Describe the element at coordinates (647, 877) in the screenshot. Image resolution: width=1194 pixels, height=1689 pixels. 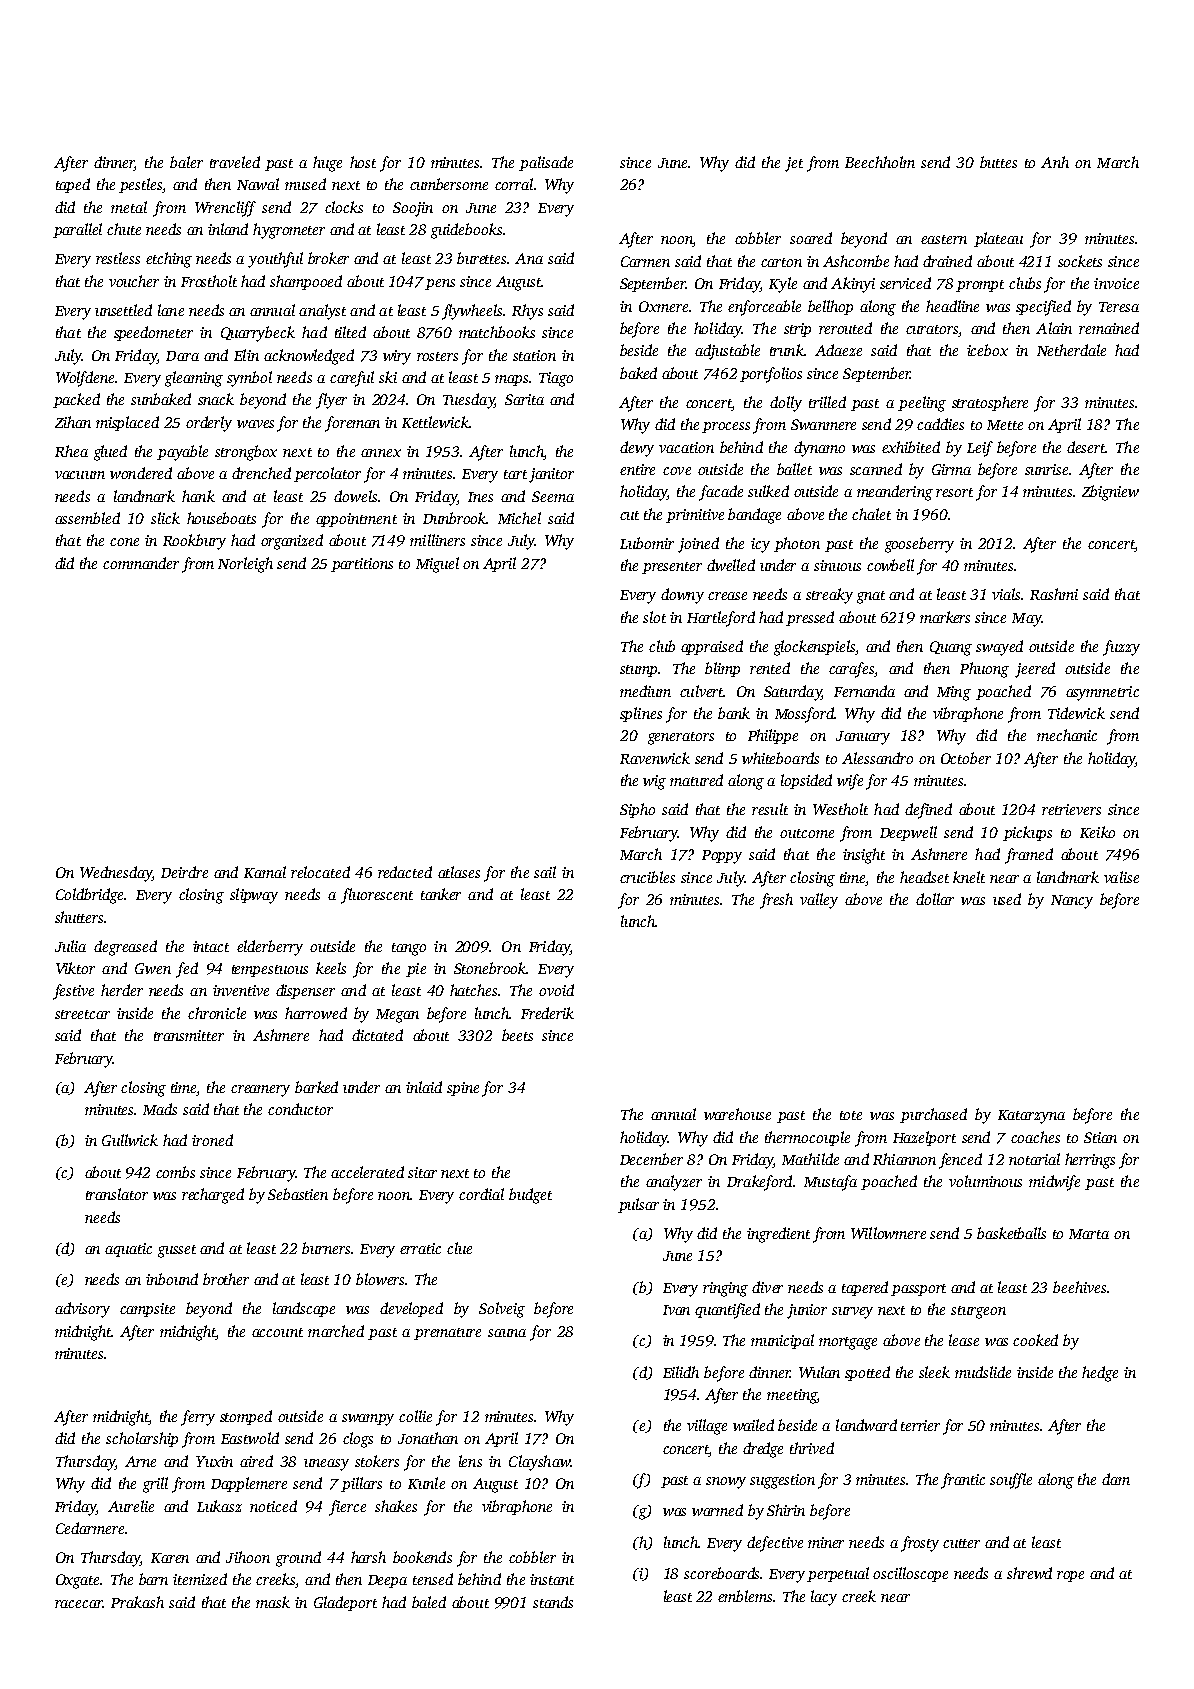
I see `crucibles` at that location.
